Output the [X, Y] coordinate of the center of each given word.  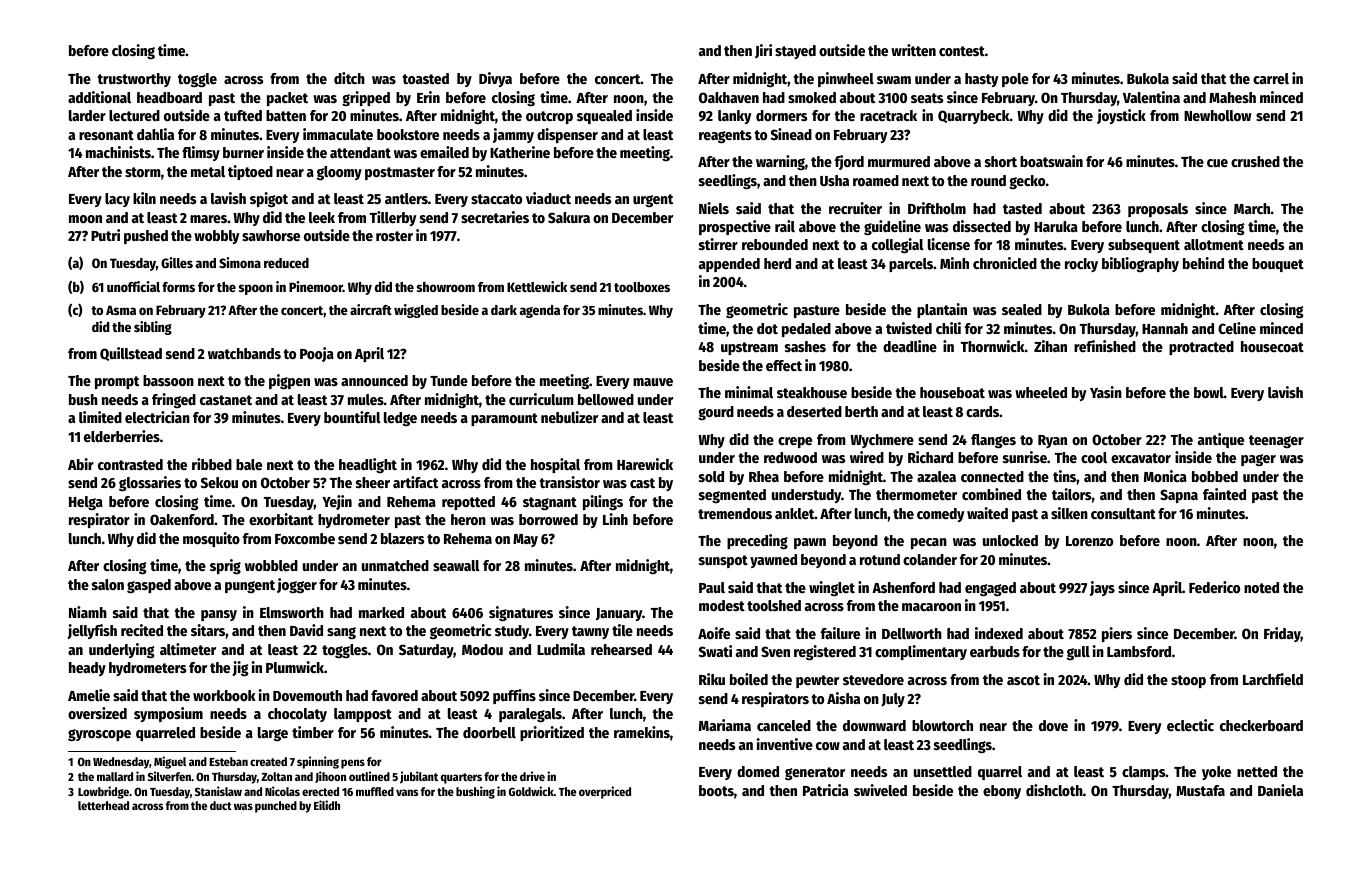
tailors [1071, 494]
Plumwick [295, 667]
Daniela [1280, 790]
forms [178, 287]
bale [249, 464]
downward [874, 725]
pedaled [806, 330]
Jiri [763, 51]
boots [716, 790]
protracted [1201, 348]
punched [276, 807]
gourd [716, 413]
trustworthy [134, 80]
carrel [1271, 78]
